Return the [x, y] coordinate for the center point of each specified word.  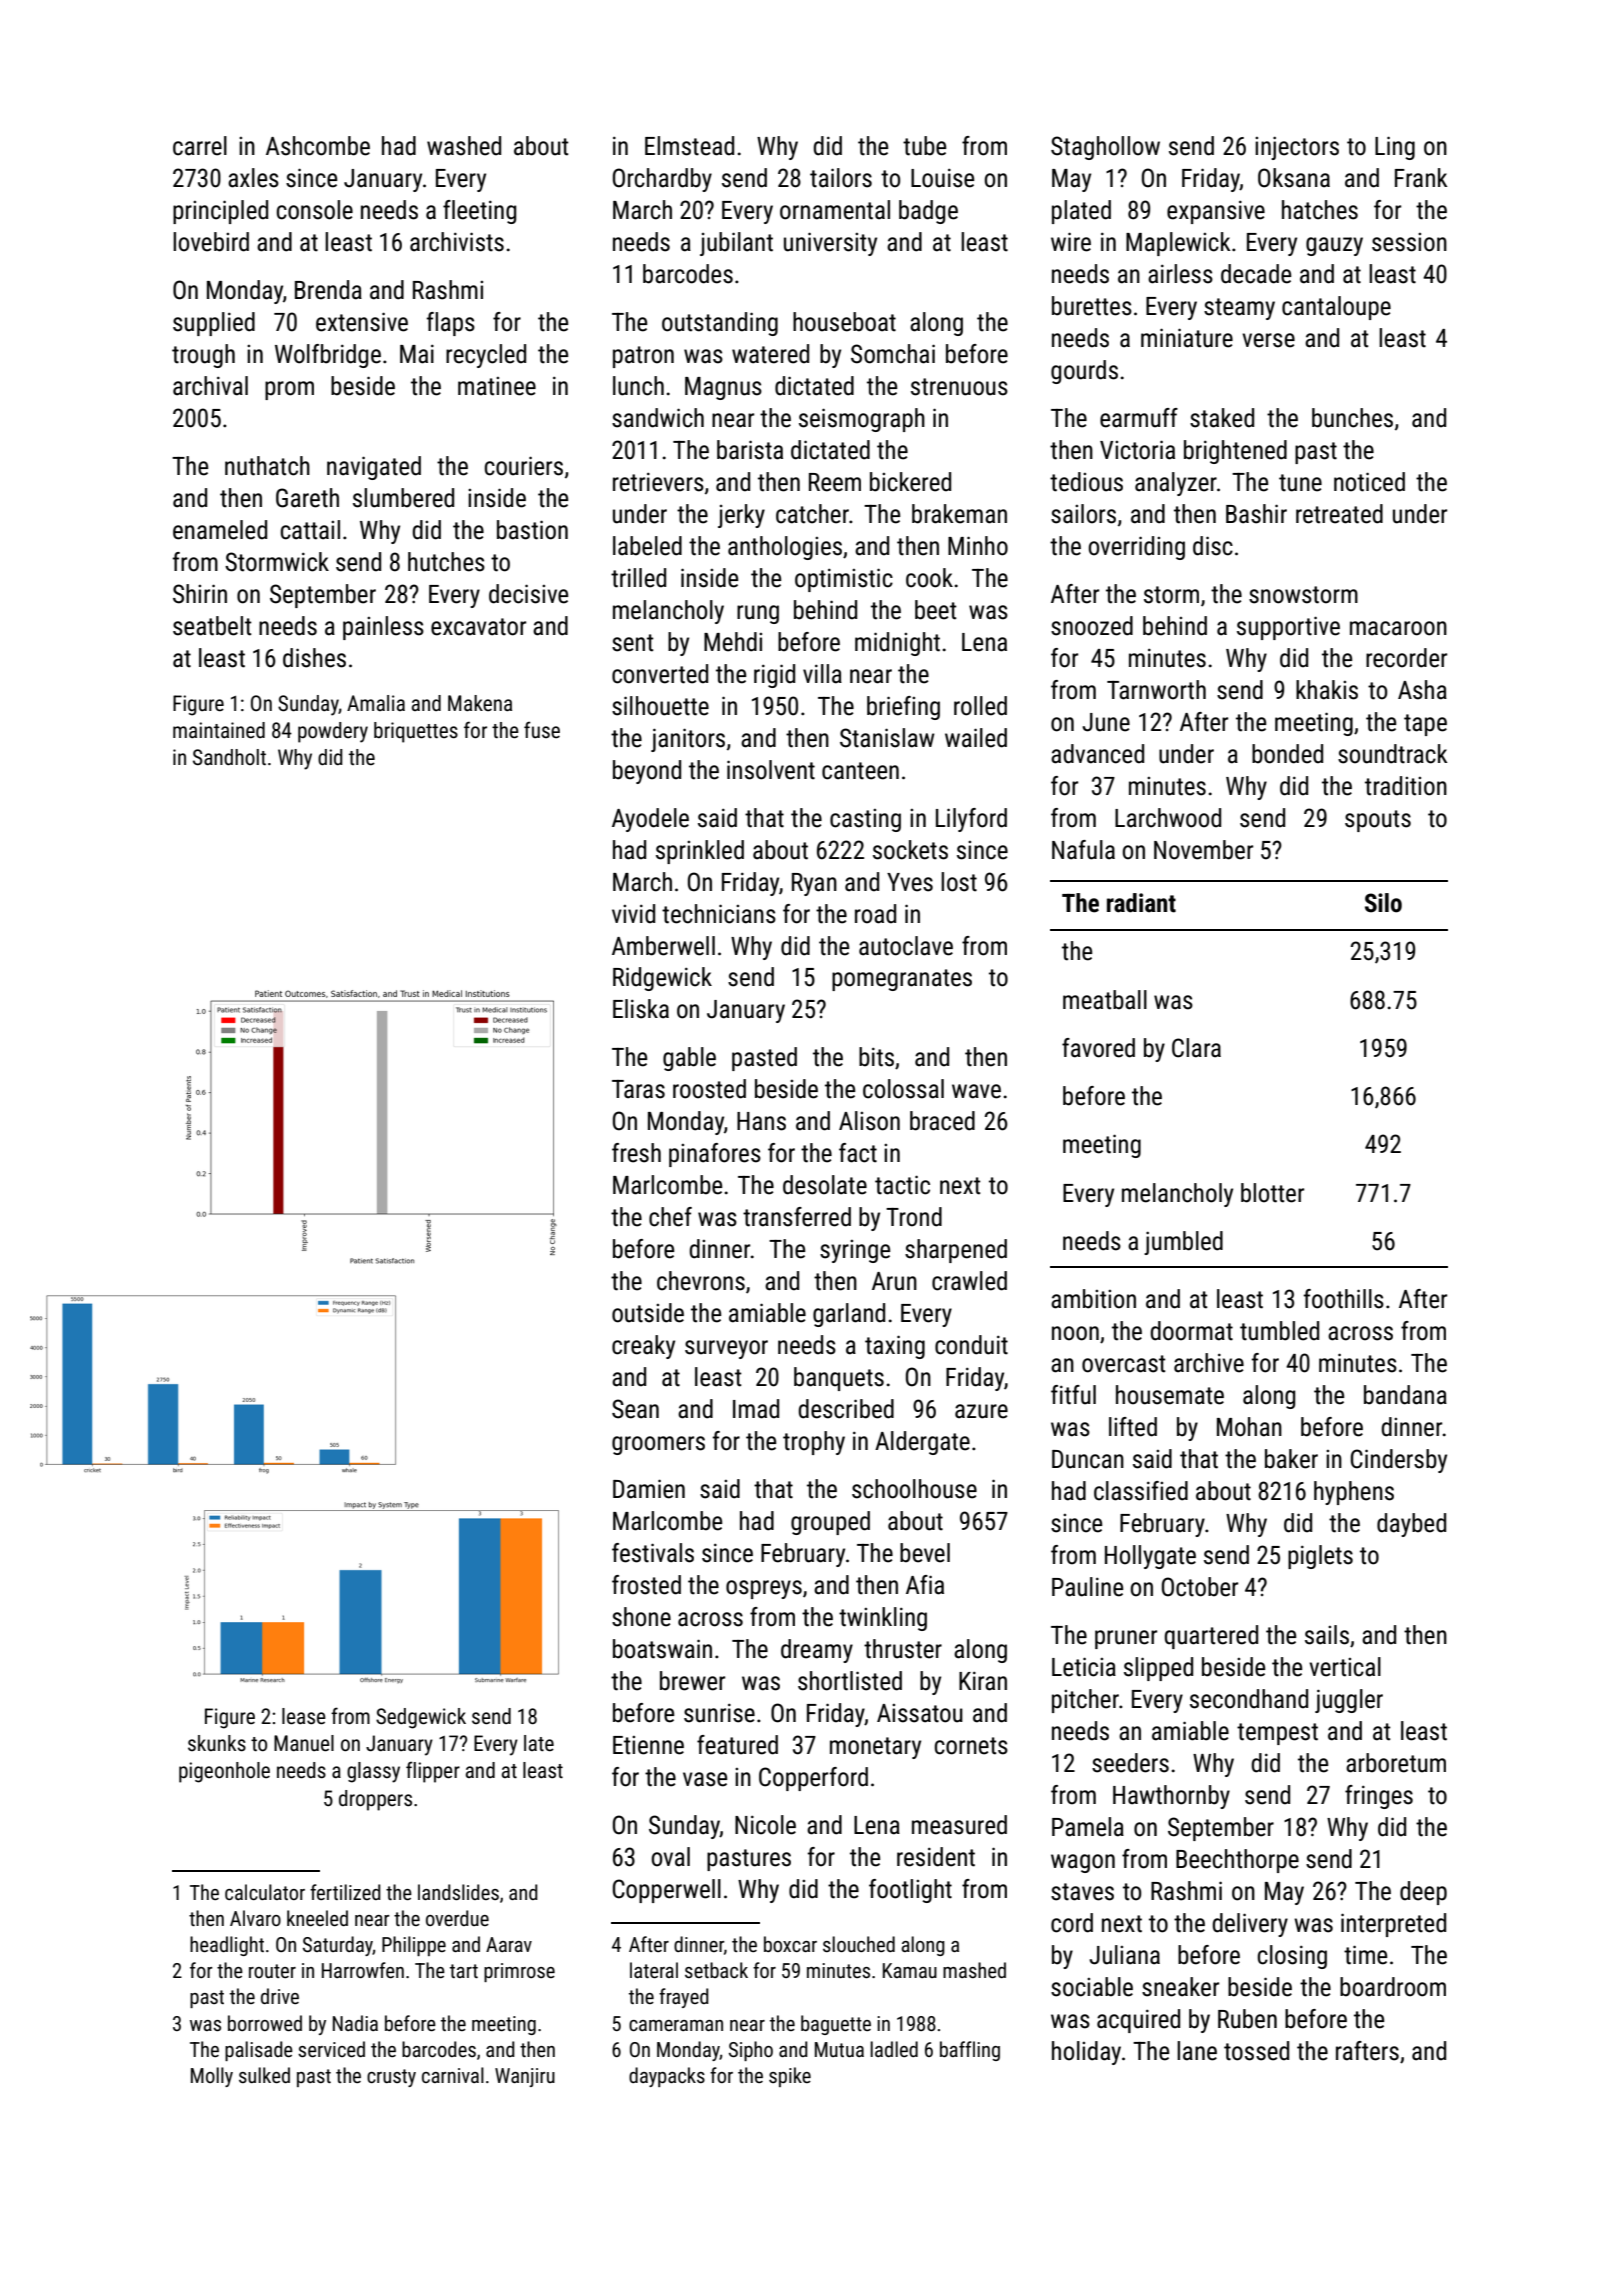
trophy [814, 1443]
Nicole [765, 1825]
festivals [653, 1553]
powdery [333, 732]
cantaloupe [1336, 308]
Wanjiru [525, 2077]
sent [633, 643]
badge [928, 212]
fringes [1379, 1797]
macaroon [1398, 628]
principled [220, 212]
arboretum [1396, 1763]
